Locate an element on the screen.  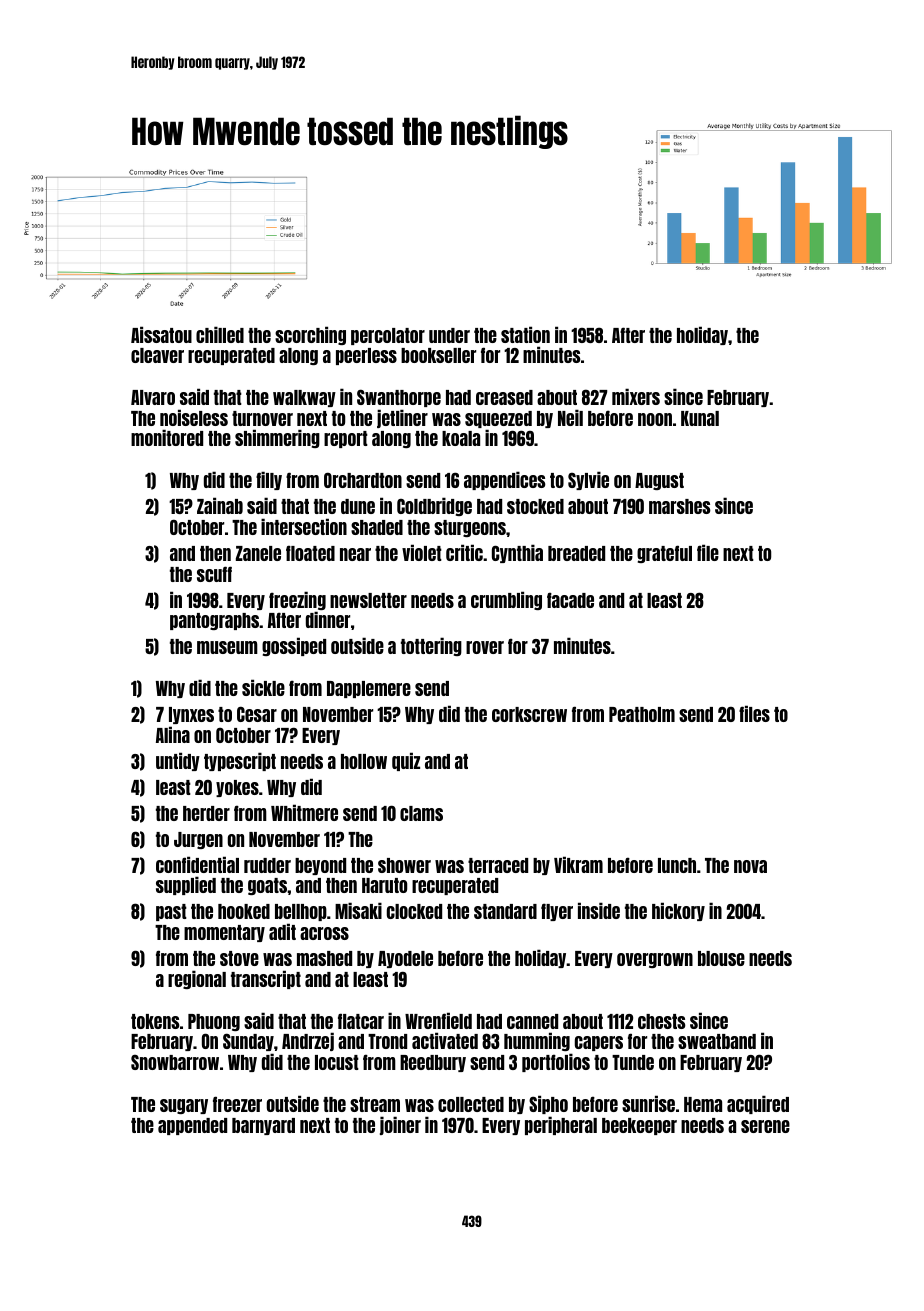
barnyard is located at coordinates (263, 1126).
